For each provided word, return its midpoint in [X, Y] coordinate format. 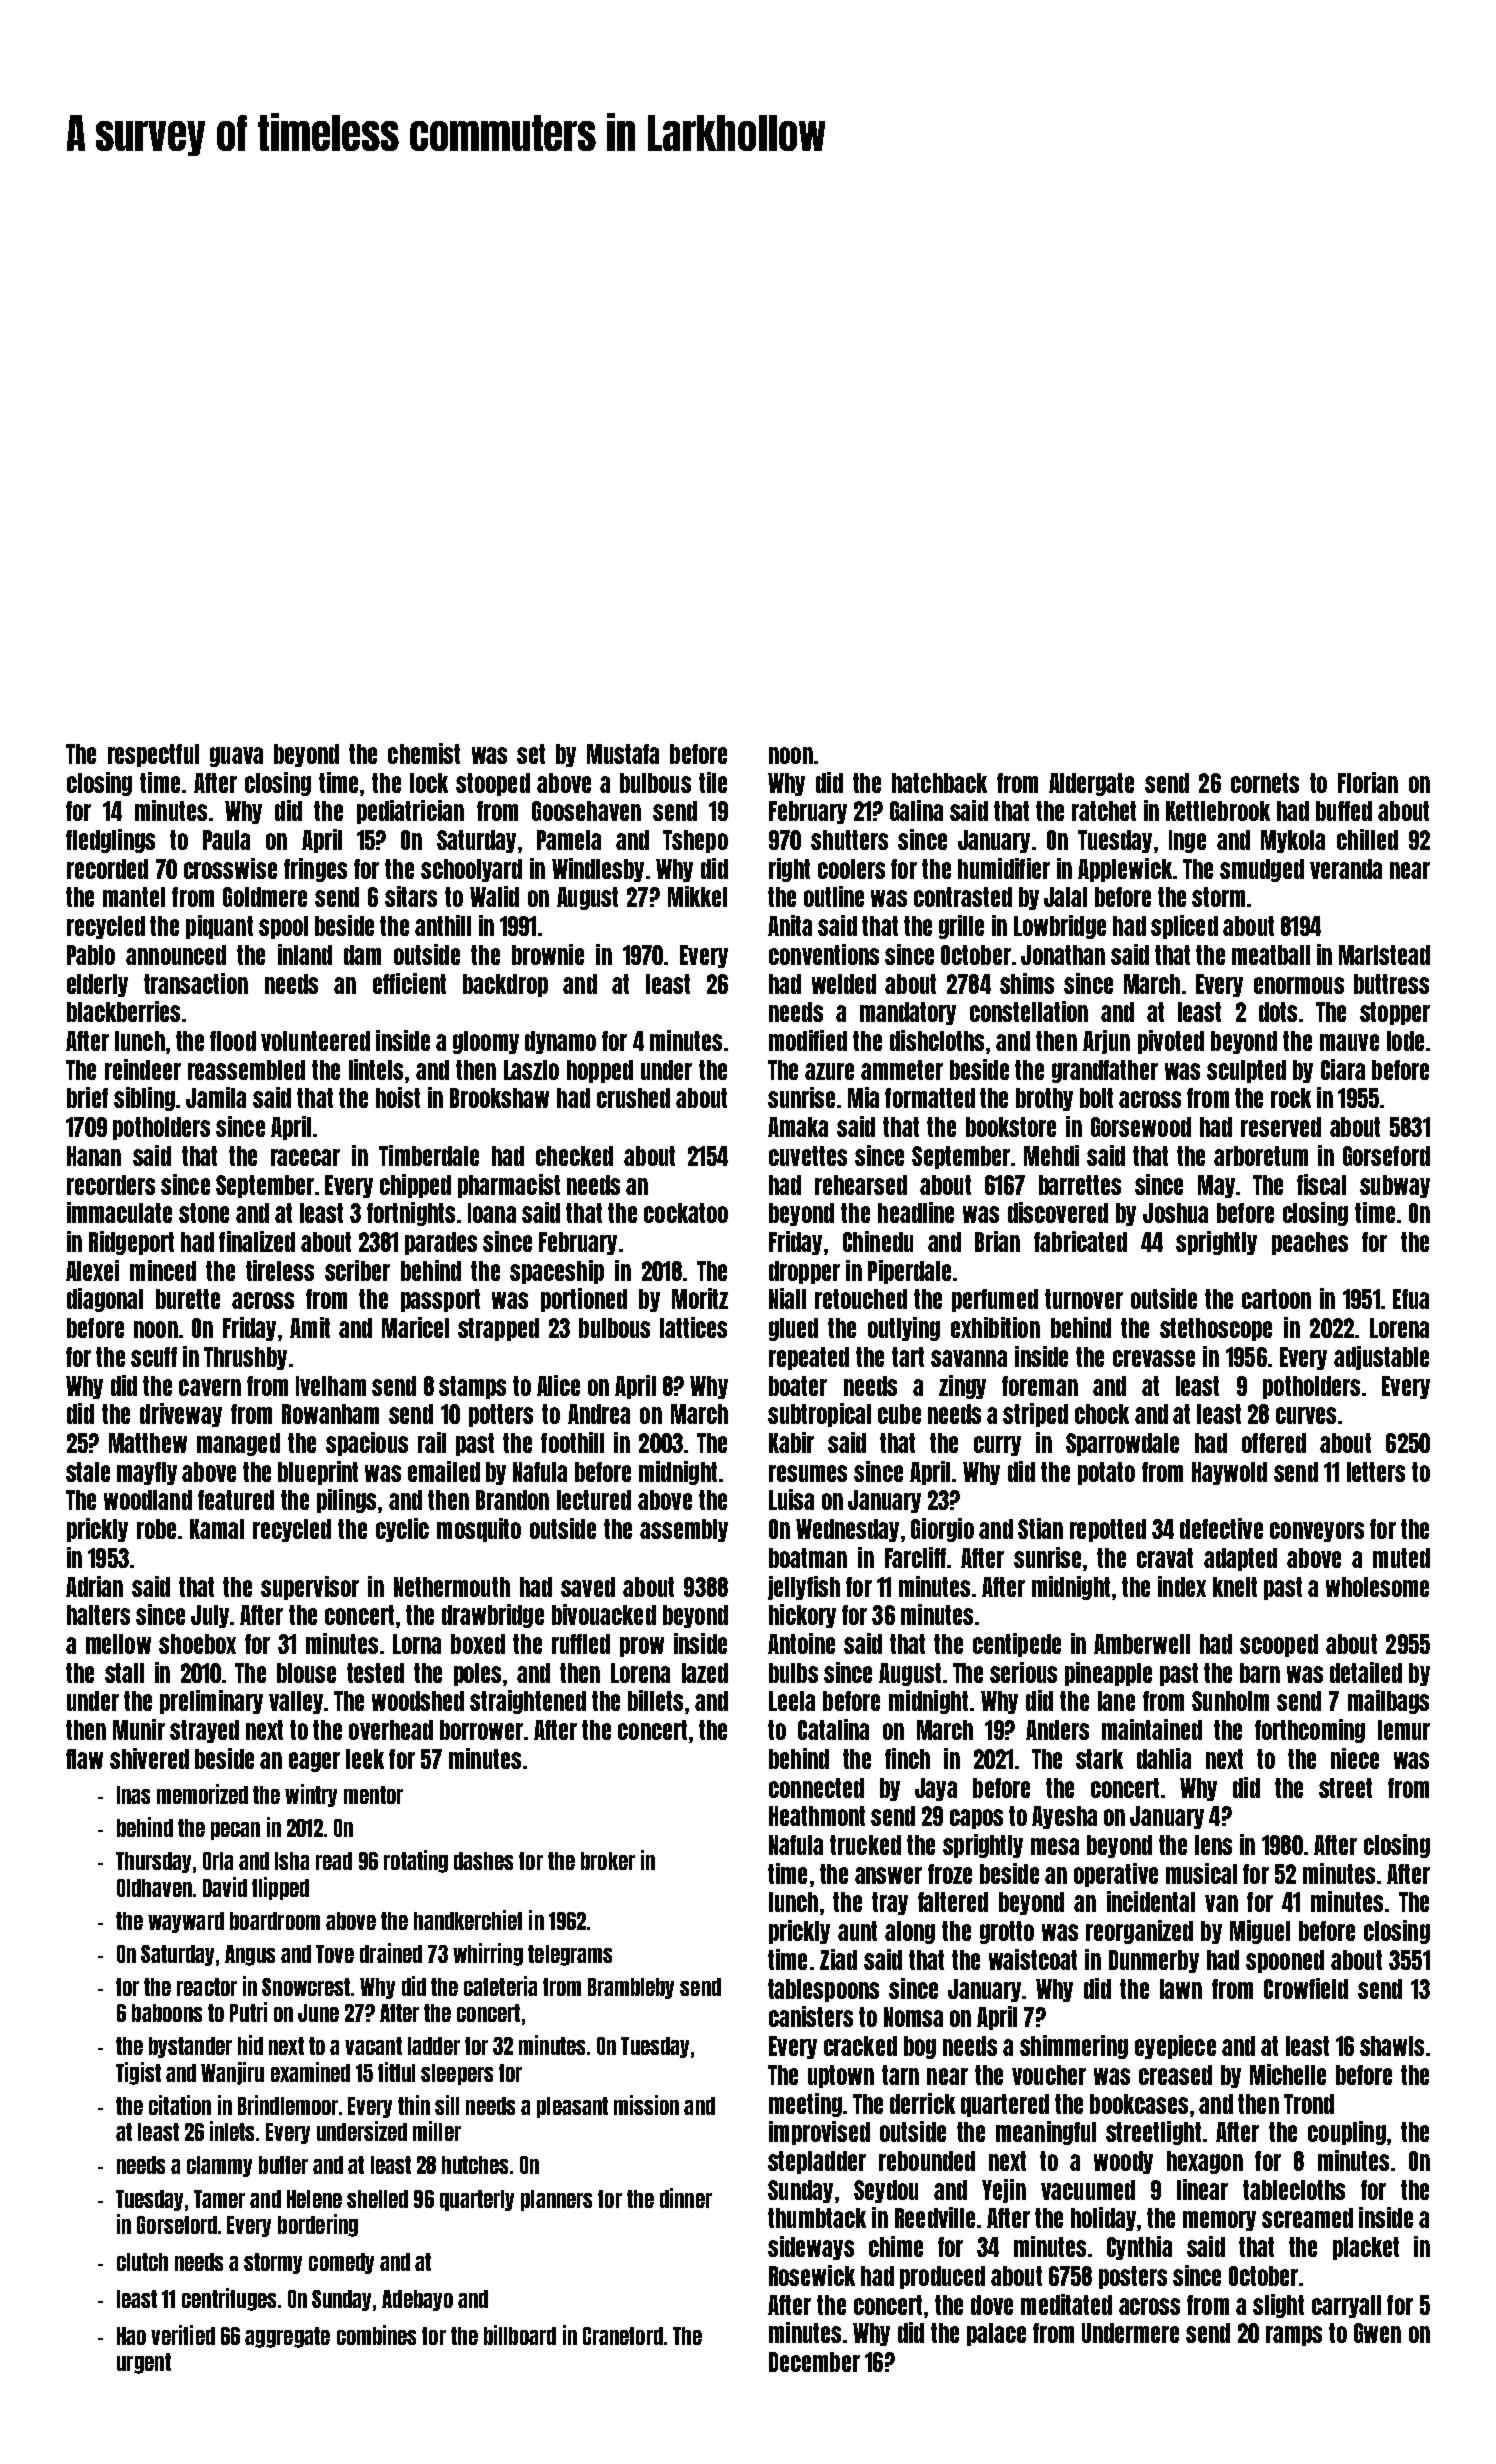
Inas [133, 1795]
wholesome [1377, 1587]
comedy [341, 2263]
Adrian [94, 1586]
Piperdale [909, 1272]
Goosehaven [586, 811]
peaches [1310, 1243]
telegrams [570, 1955]
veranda [1346, 869]
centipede [1017, 1645]
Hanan [94, 1156]
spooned [1285, 1961]
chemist [424, 753]
